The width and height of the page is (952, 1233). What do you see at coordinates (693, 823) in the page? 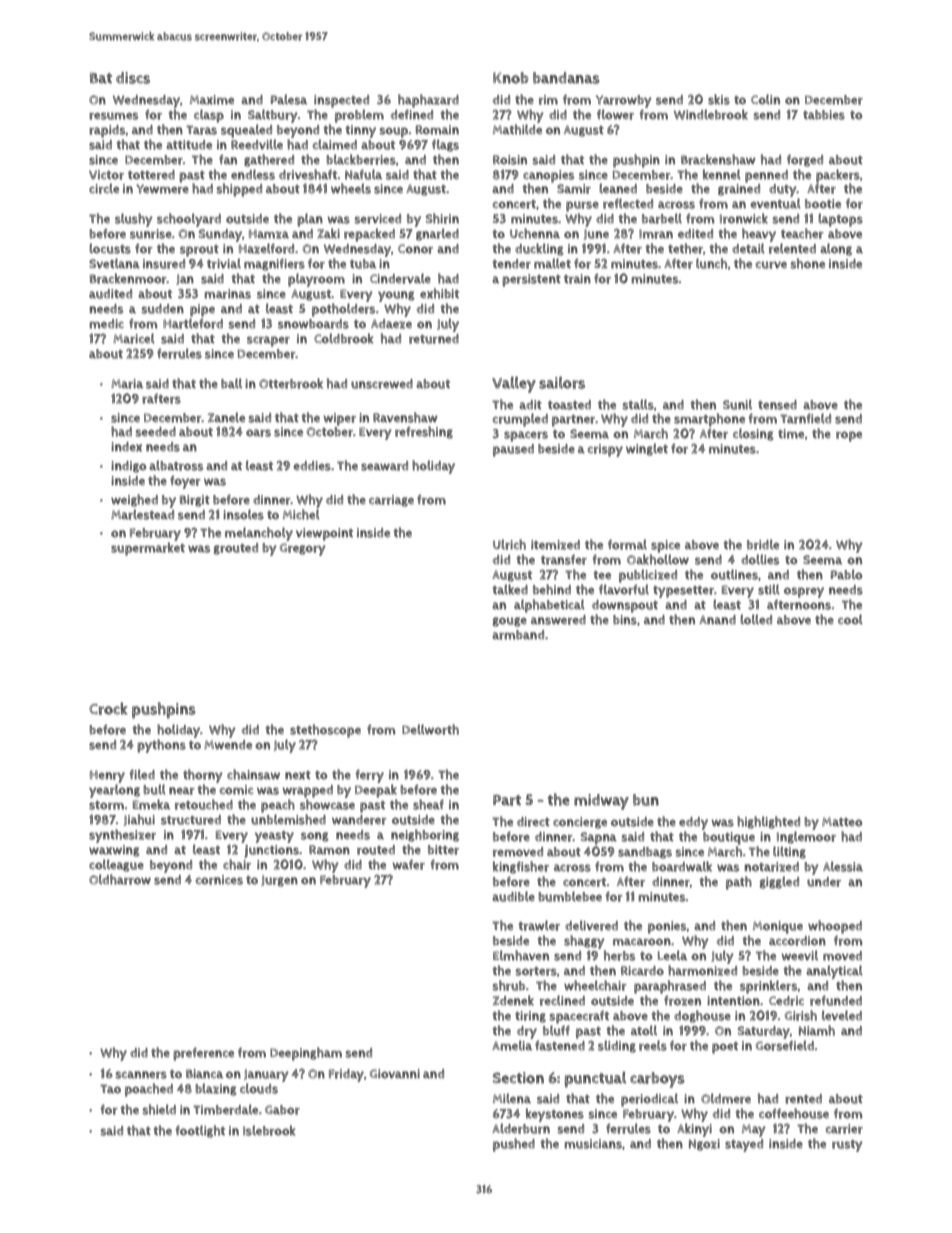
I see `eddy` at bounding box center [693, 823].
